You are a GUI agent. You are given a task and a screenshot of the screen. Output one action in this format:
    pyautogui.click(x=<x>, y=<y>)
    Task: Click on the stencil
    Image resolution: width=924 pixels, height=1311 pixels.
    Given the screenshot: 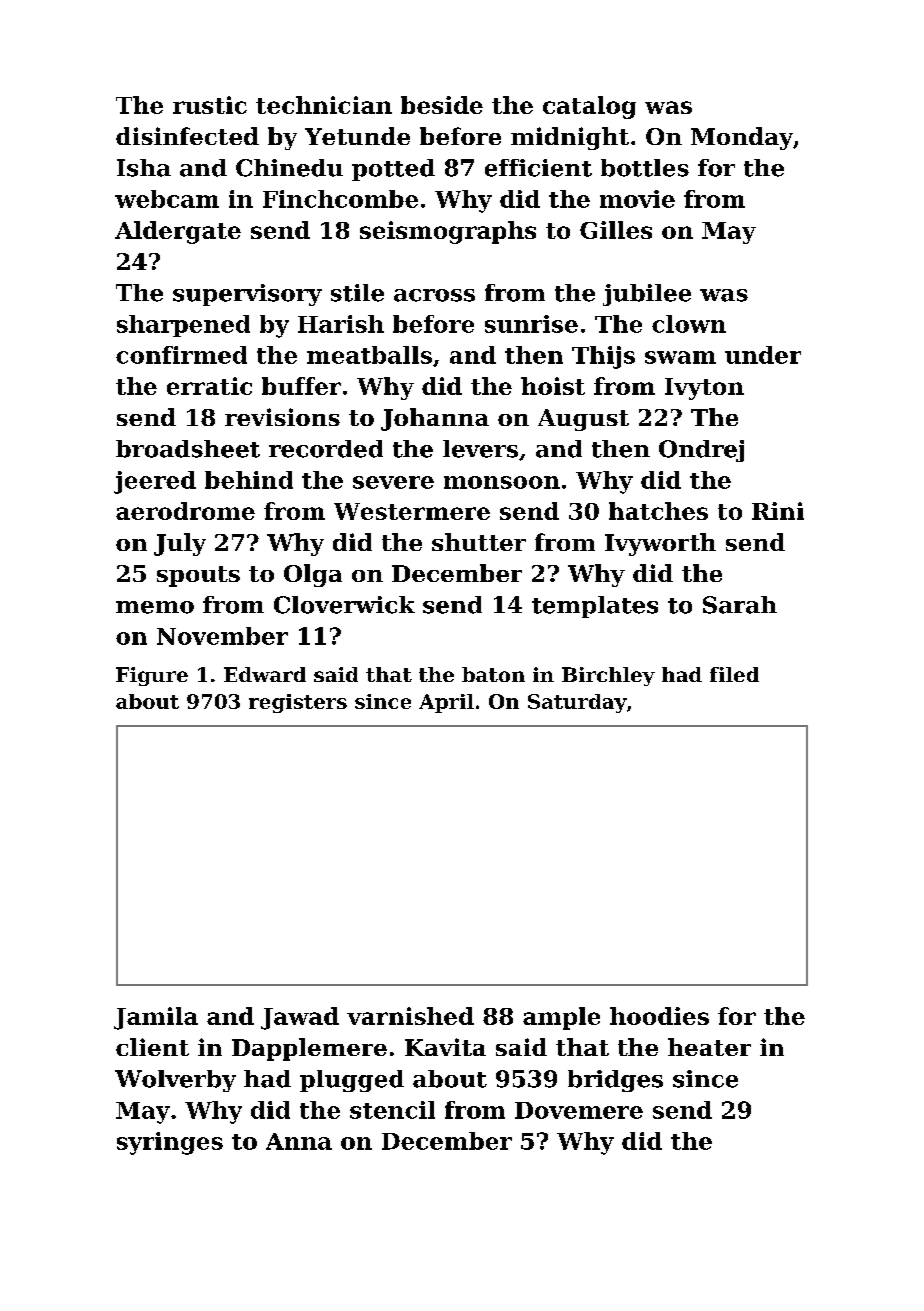 What is the action you would take?
    pyautogui.click(x=392, y=1110)
